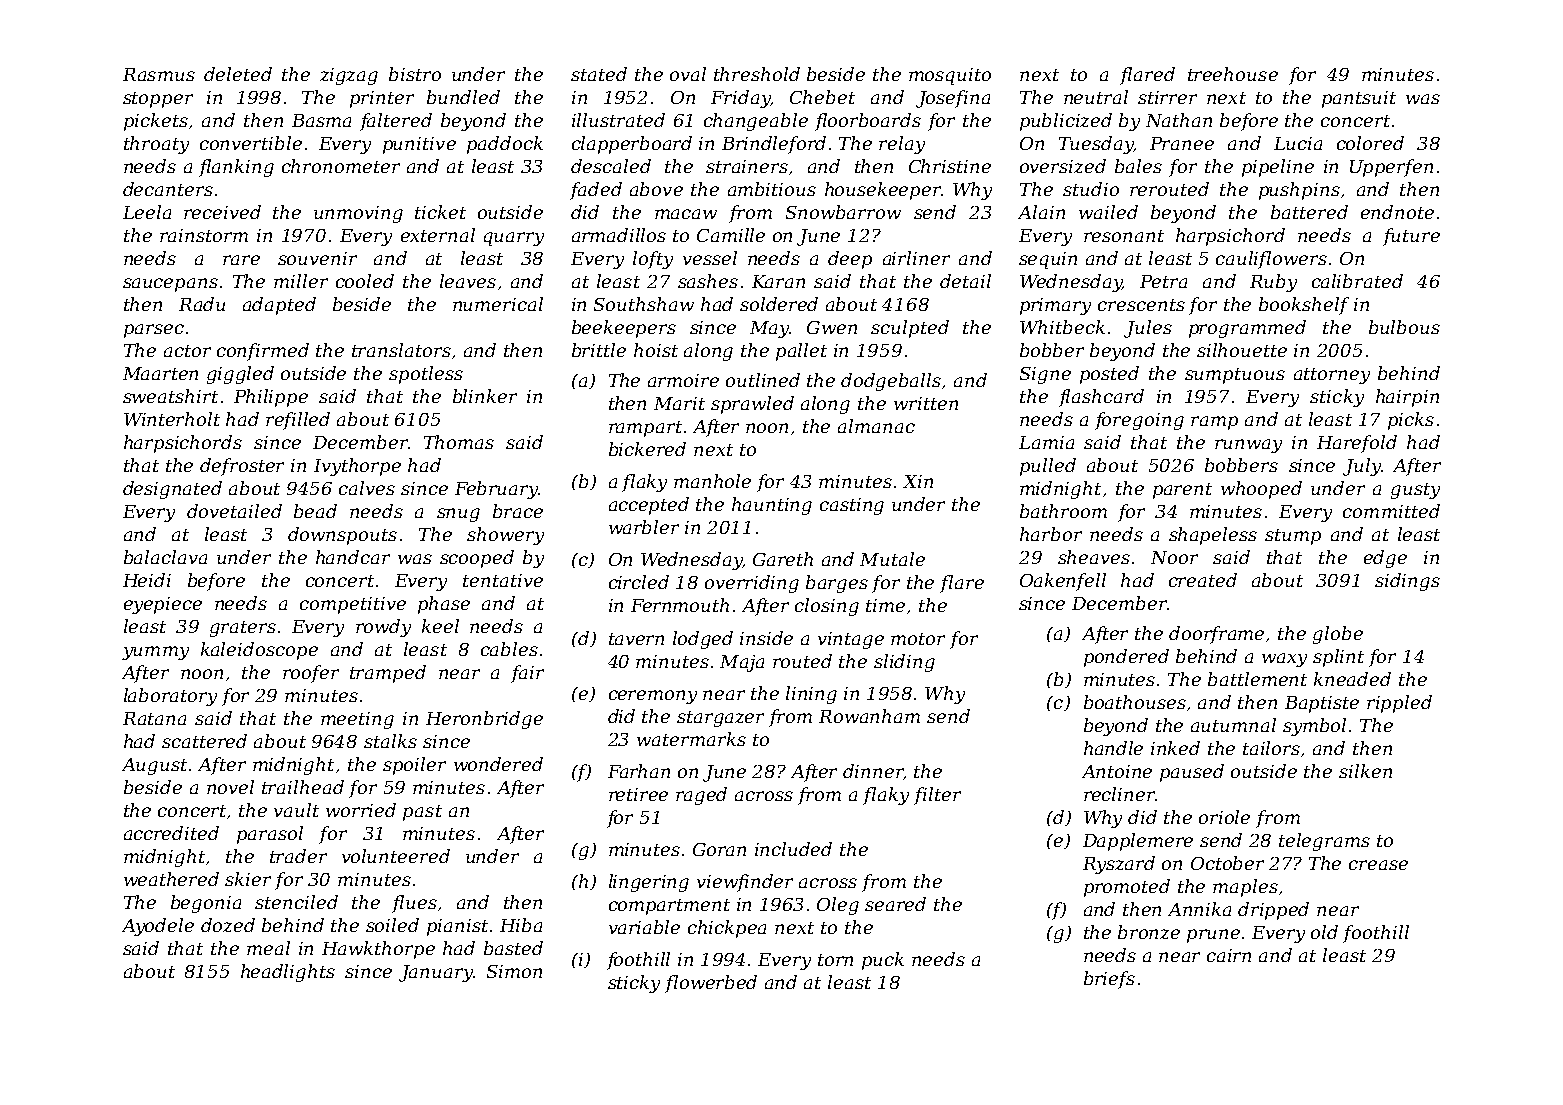  Describe the element at coordinates (649, 506) in the screenshot. I see `accepted` at that location.
